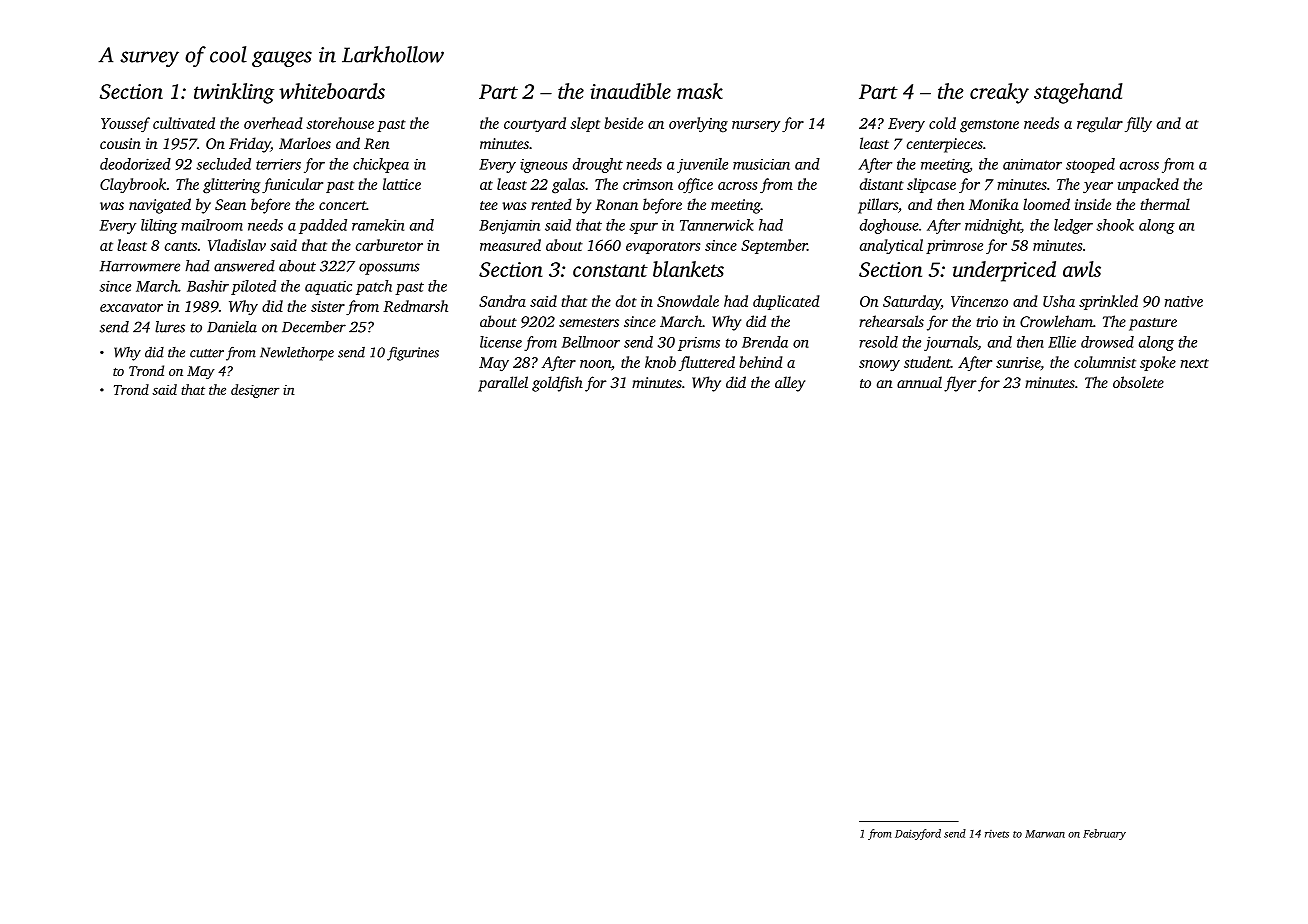 The height and width of the document is (924, 1308). Describe the element at coordinates (255, 391) in the document. I see `designer` at that location.
